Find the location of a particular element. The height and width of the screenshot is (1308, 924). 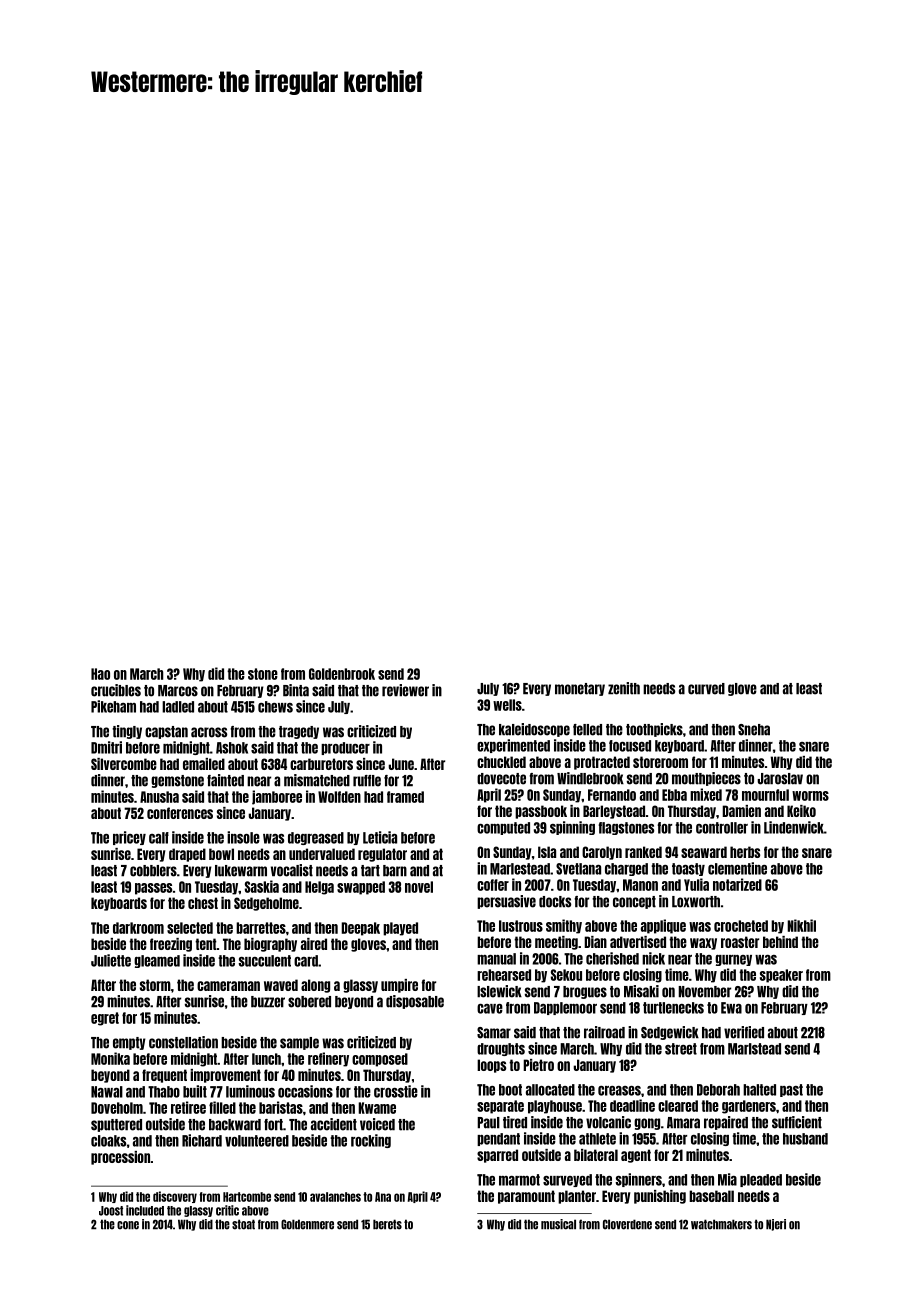

verified is located at coordinates (744, 1032).
